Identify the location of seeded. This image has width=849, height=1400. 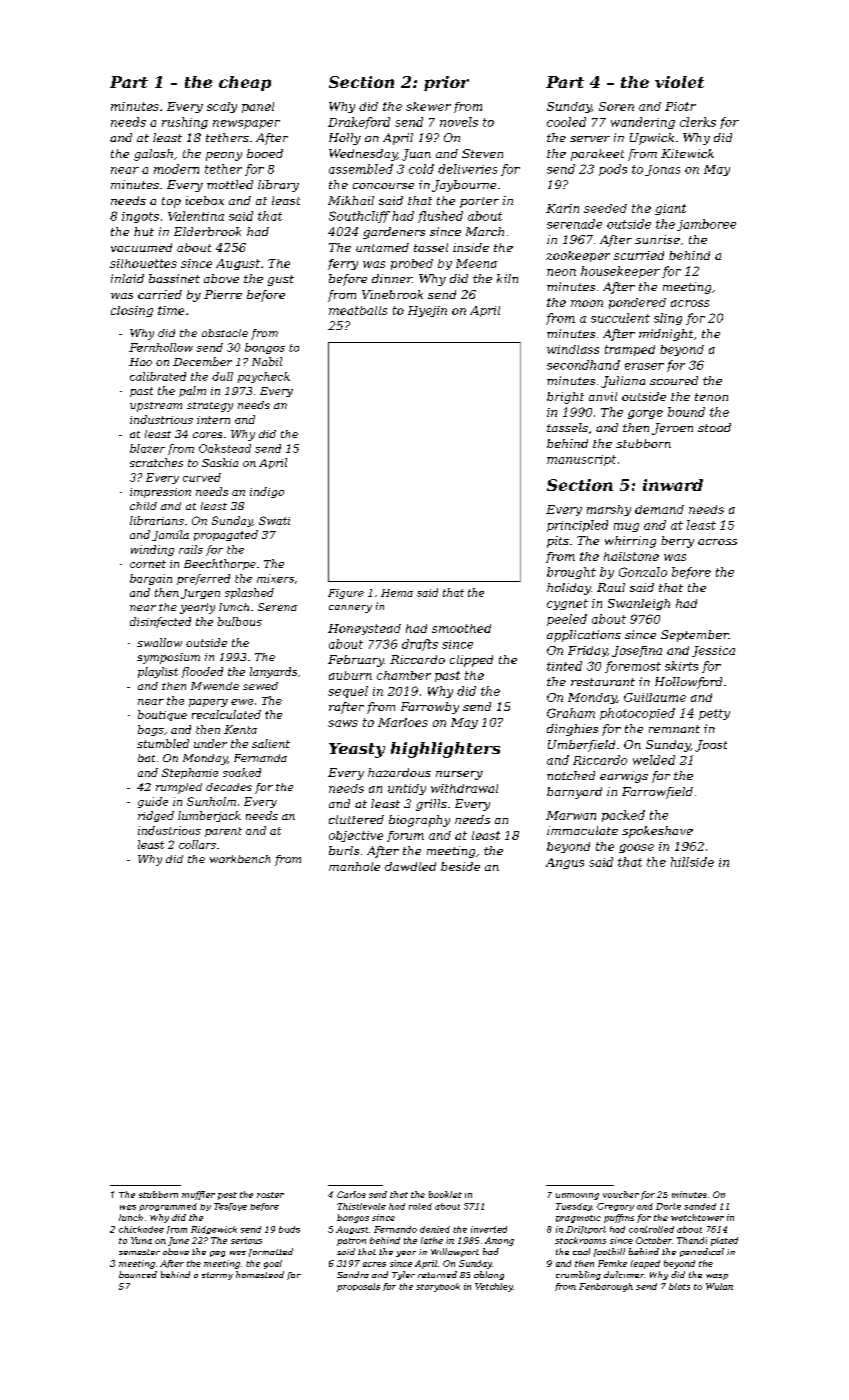
(605, 208).
